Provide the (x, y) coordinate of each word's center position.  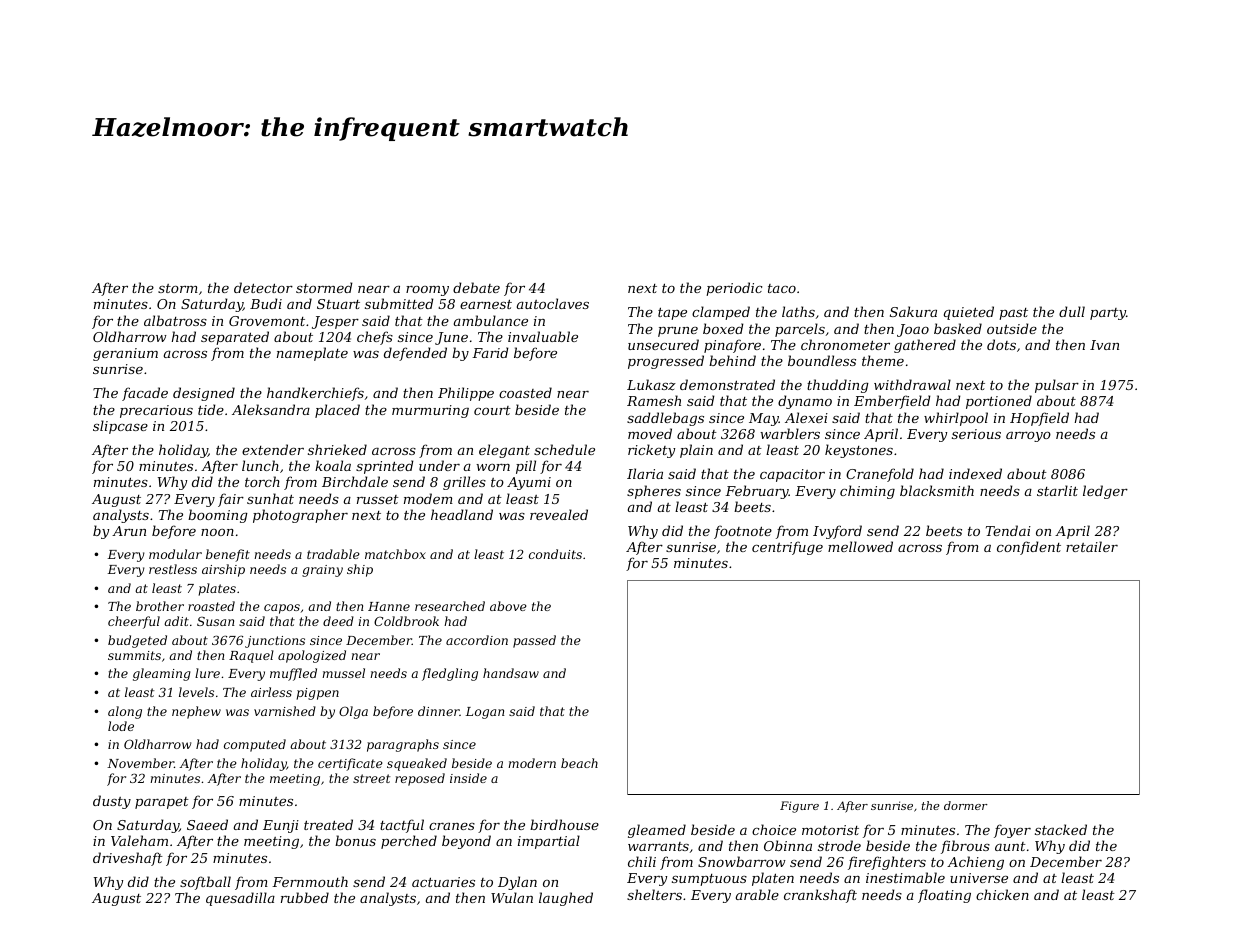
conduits (555, 554)
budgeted (137, 641)
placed (337, 411)
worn (493, 467)
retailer (1092, 546)
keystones (859, 451)
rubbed (305, 897)
